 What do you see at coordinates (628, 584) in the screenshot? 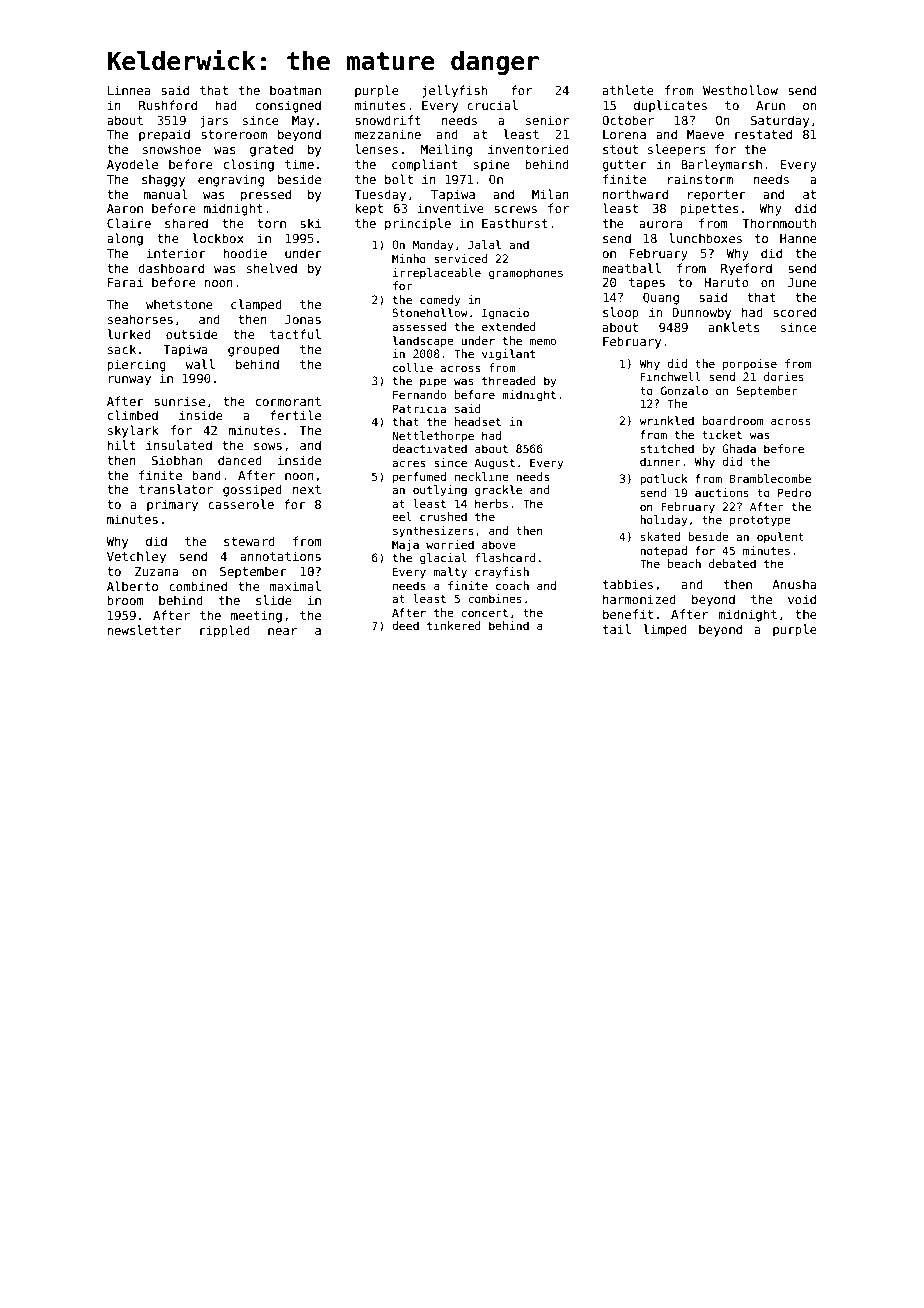
I see `tabbies` at bounding box center [628, 584].
